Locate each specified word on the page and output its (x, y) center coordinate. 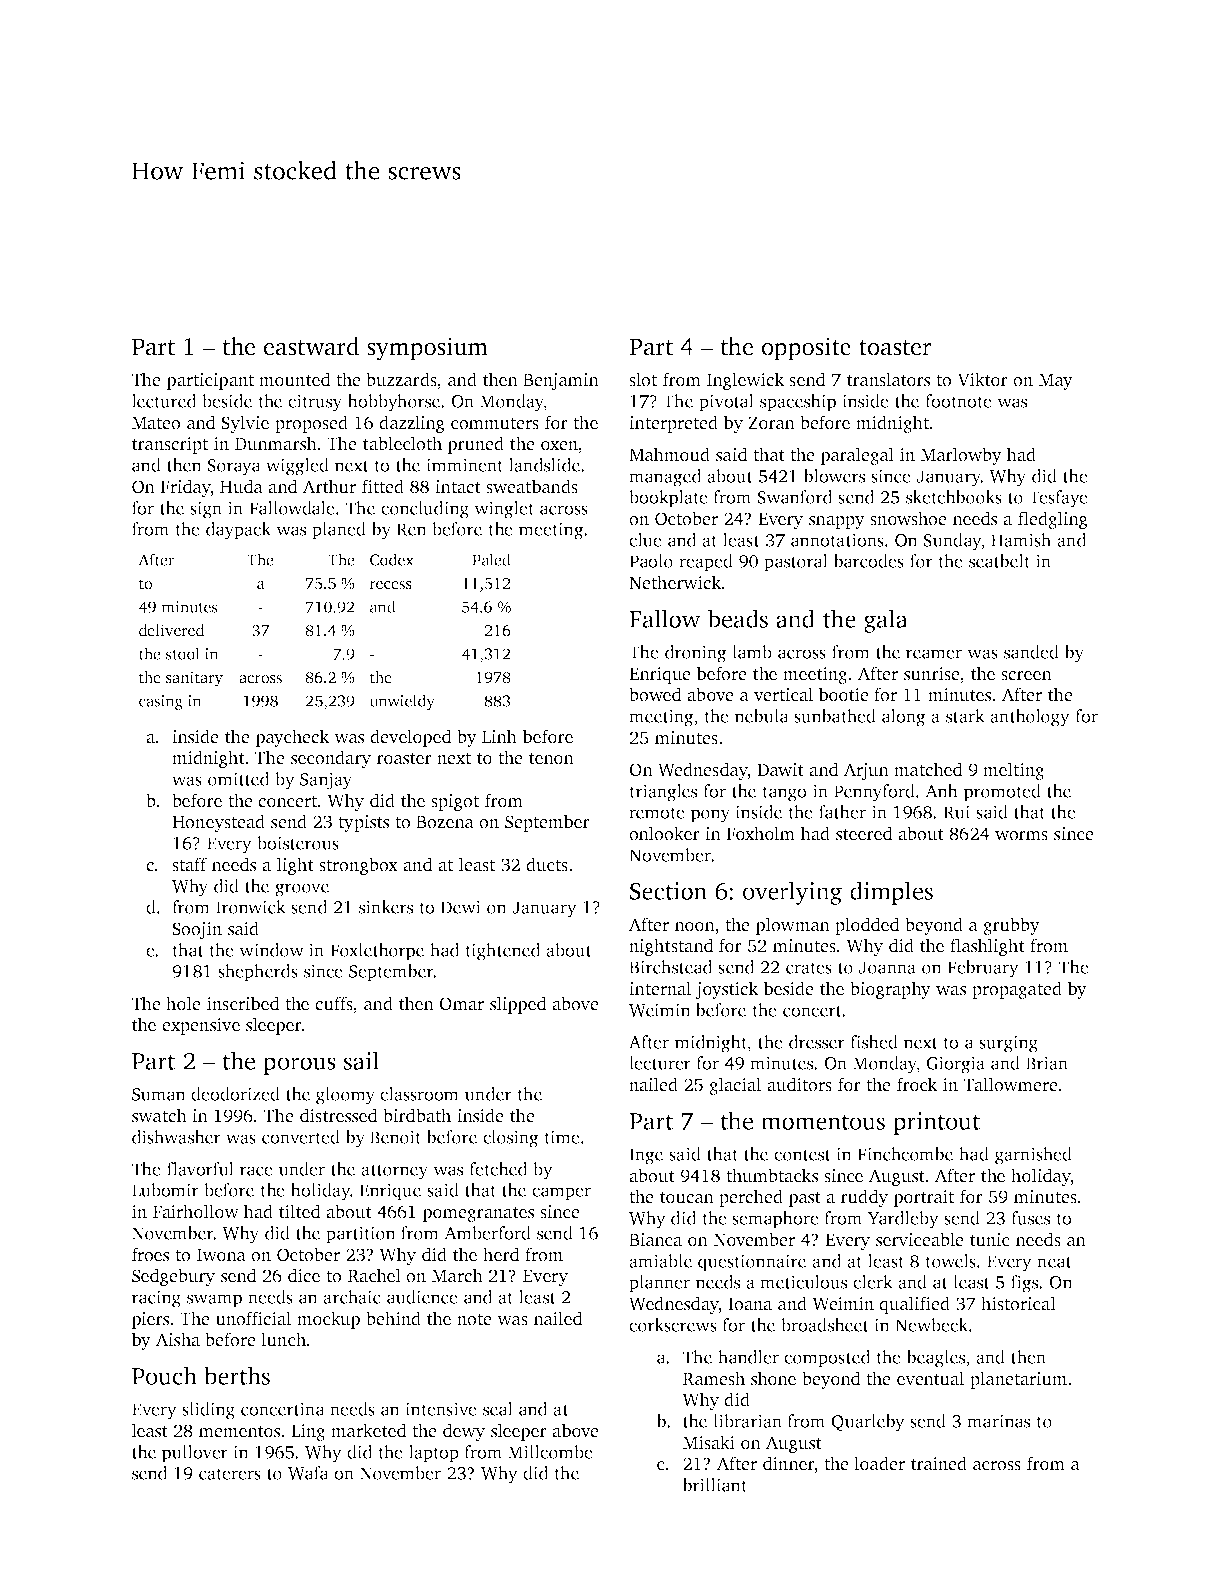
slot (643, 379)
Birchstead (670, 967)
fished (874, 1042)
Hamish (1021, 540)
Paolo (651, 561)
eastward (311, 346)
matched (928, 769)
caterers (230, 1474)
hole (183, 1003)
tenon (551, 759)
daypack (238, 531)
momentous (823, 1122)
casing (161, 702)
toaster (895, 348)
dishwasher (176, 1137)
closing (510, 1139)
